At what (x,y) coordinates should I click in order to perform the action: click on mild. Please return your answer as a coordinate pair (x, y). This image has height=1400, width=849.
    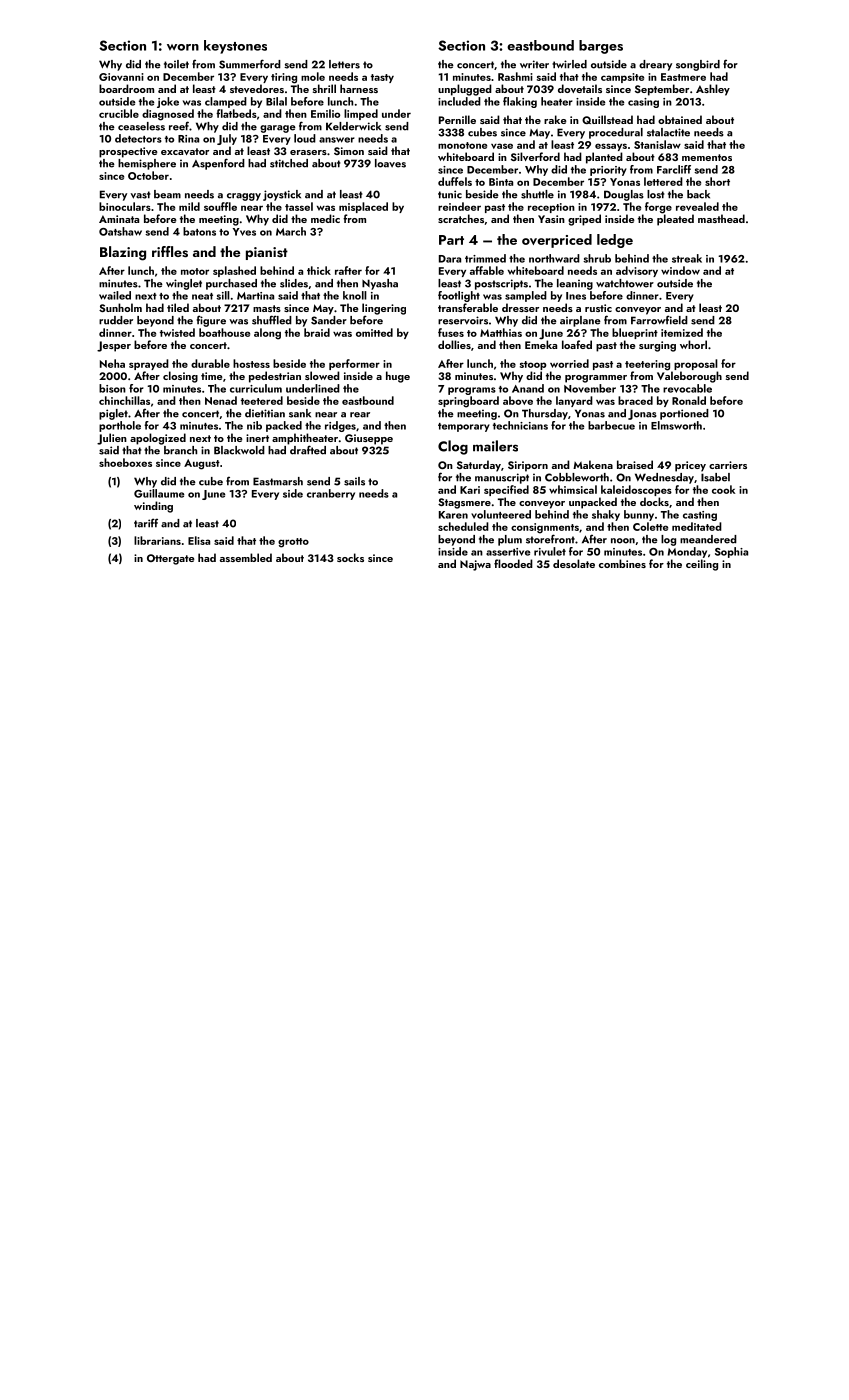
    Looking at the image, I should click on (189, 206).
